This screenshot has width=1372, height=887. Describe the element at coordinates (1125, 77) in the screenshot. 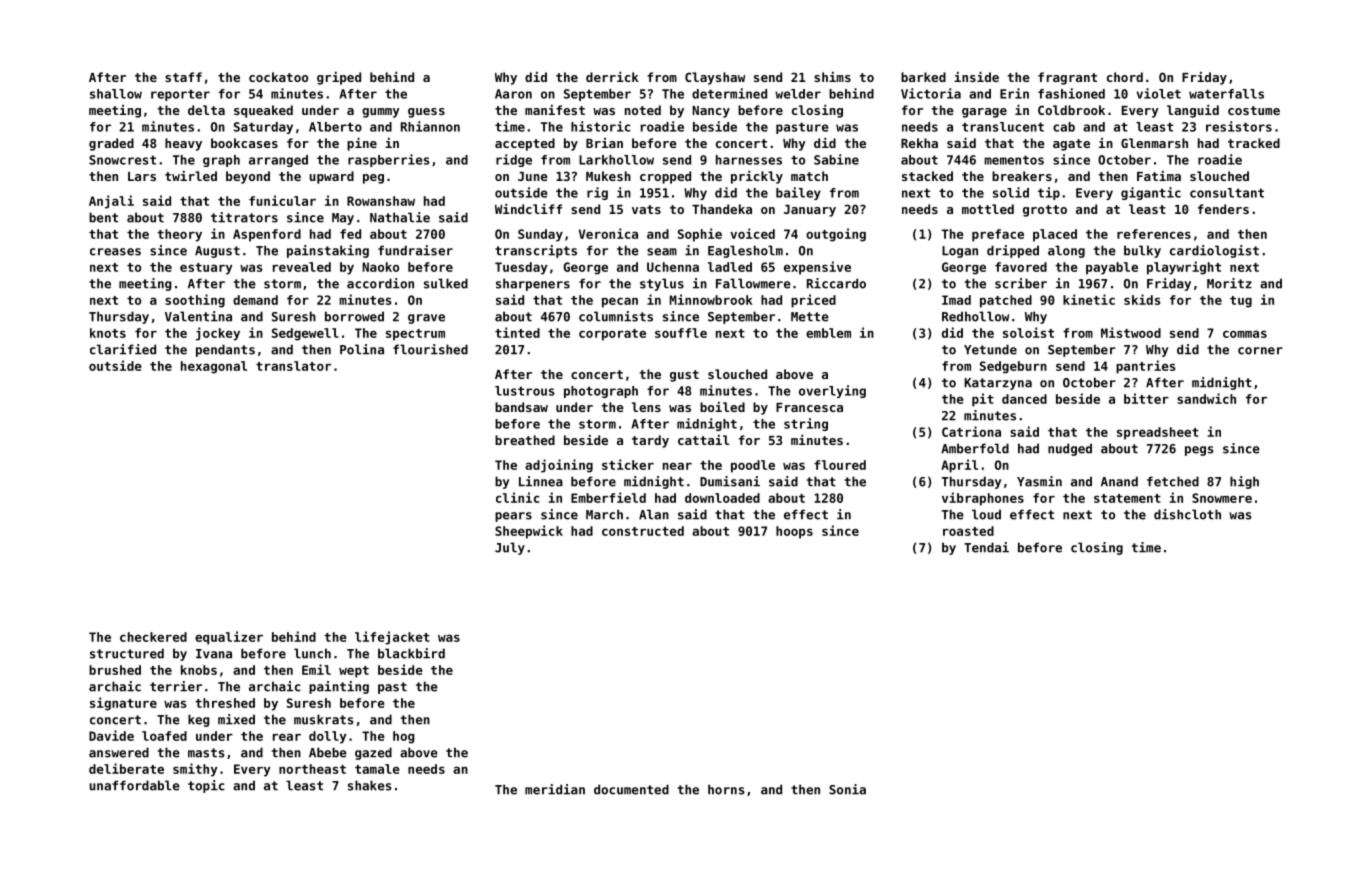

I see `chord` at that location.
